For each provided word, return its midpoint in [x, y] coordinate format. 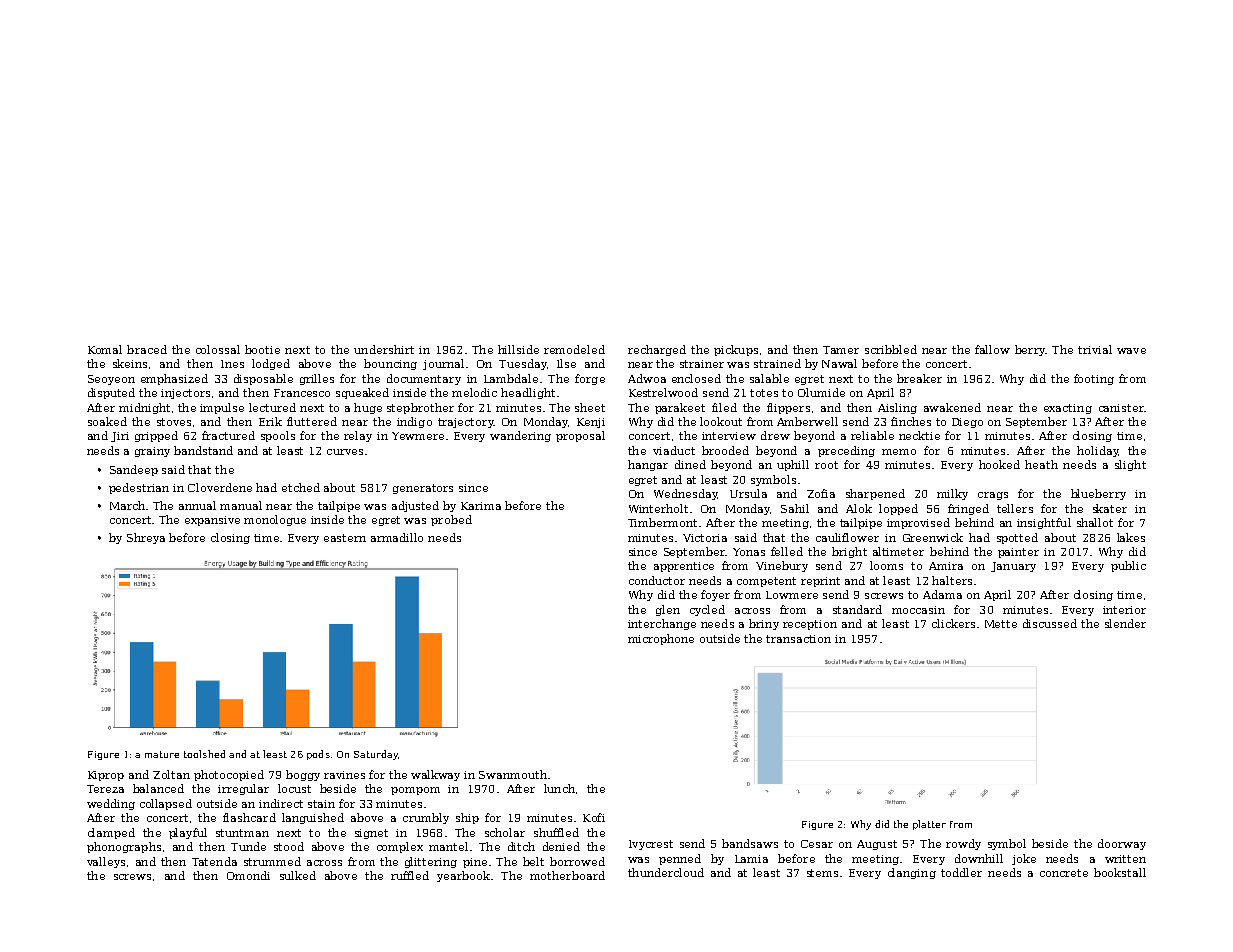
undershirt [384, 349]
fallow [992, 349]
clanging [912, 873]
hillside [518, 349]
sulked [298, 875]
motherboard [567, 875]
